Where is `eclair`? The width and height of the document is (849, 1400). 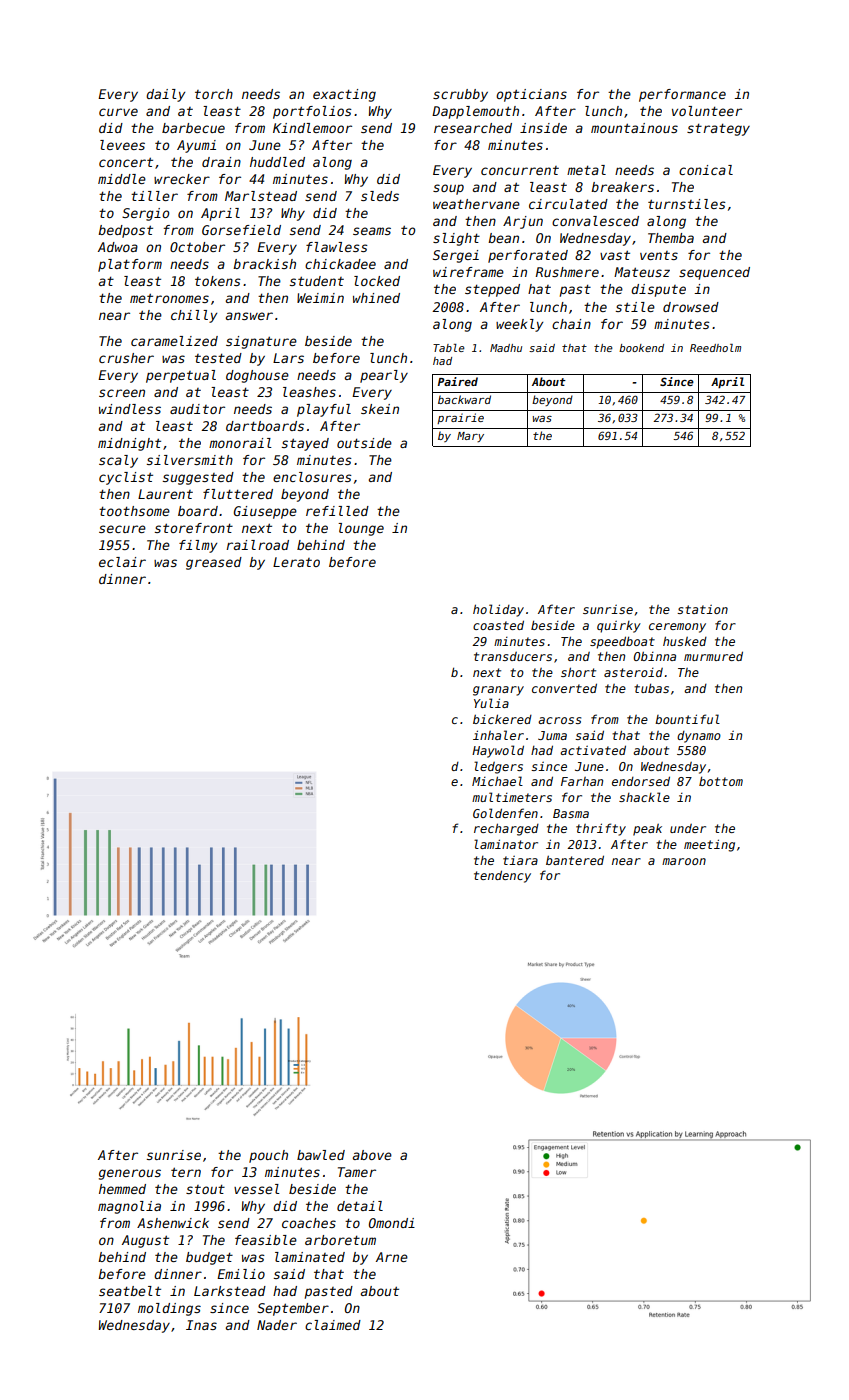 eclair is located at coordinates (122, 562).
